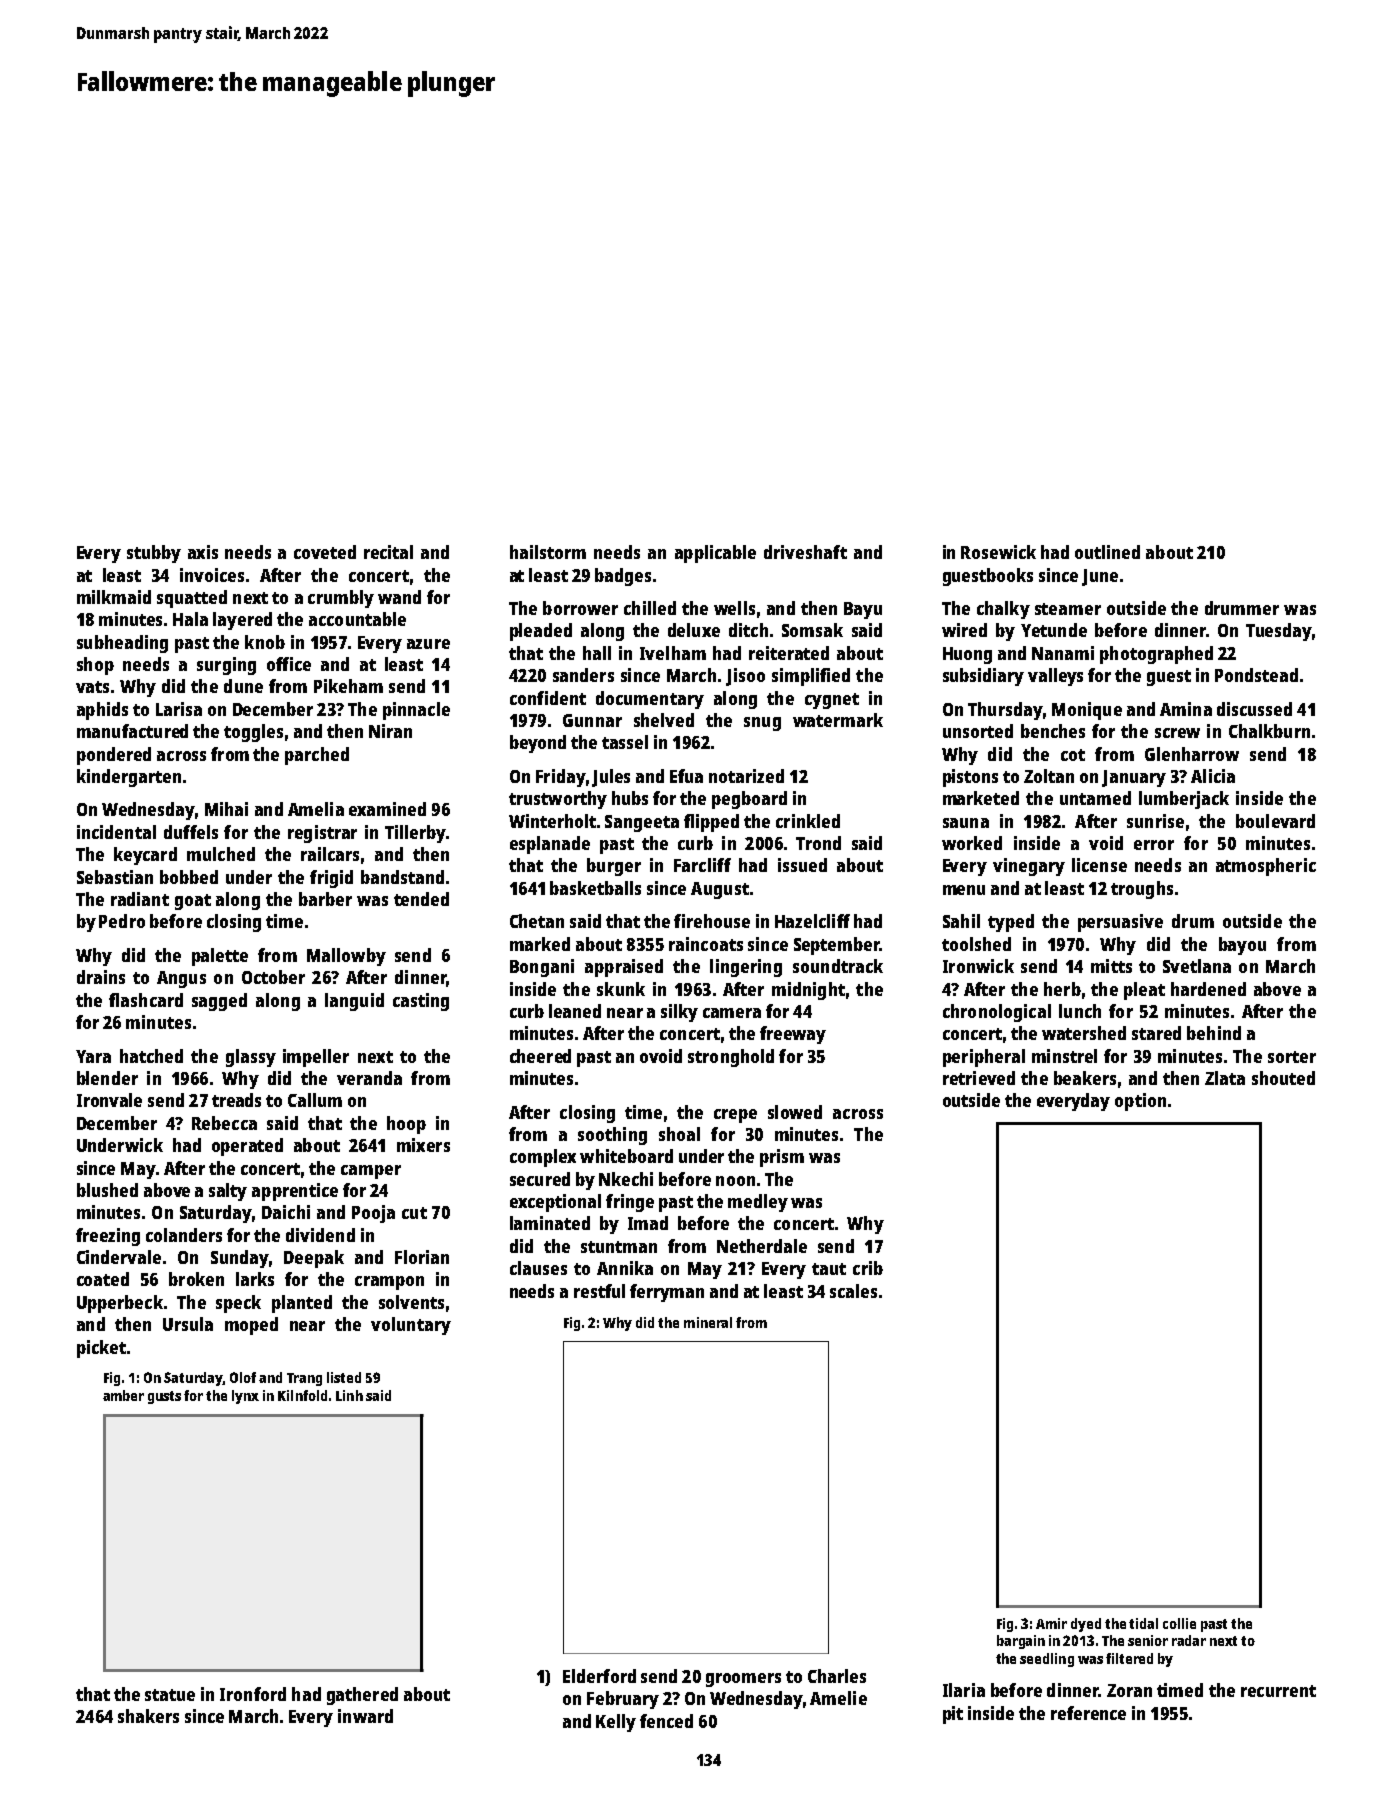 The height and width of the screenshot is (1801, 1392). I want to click on September, so click(837, 946).
